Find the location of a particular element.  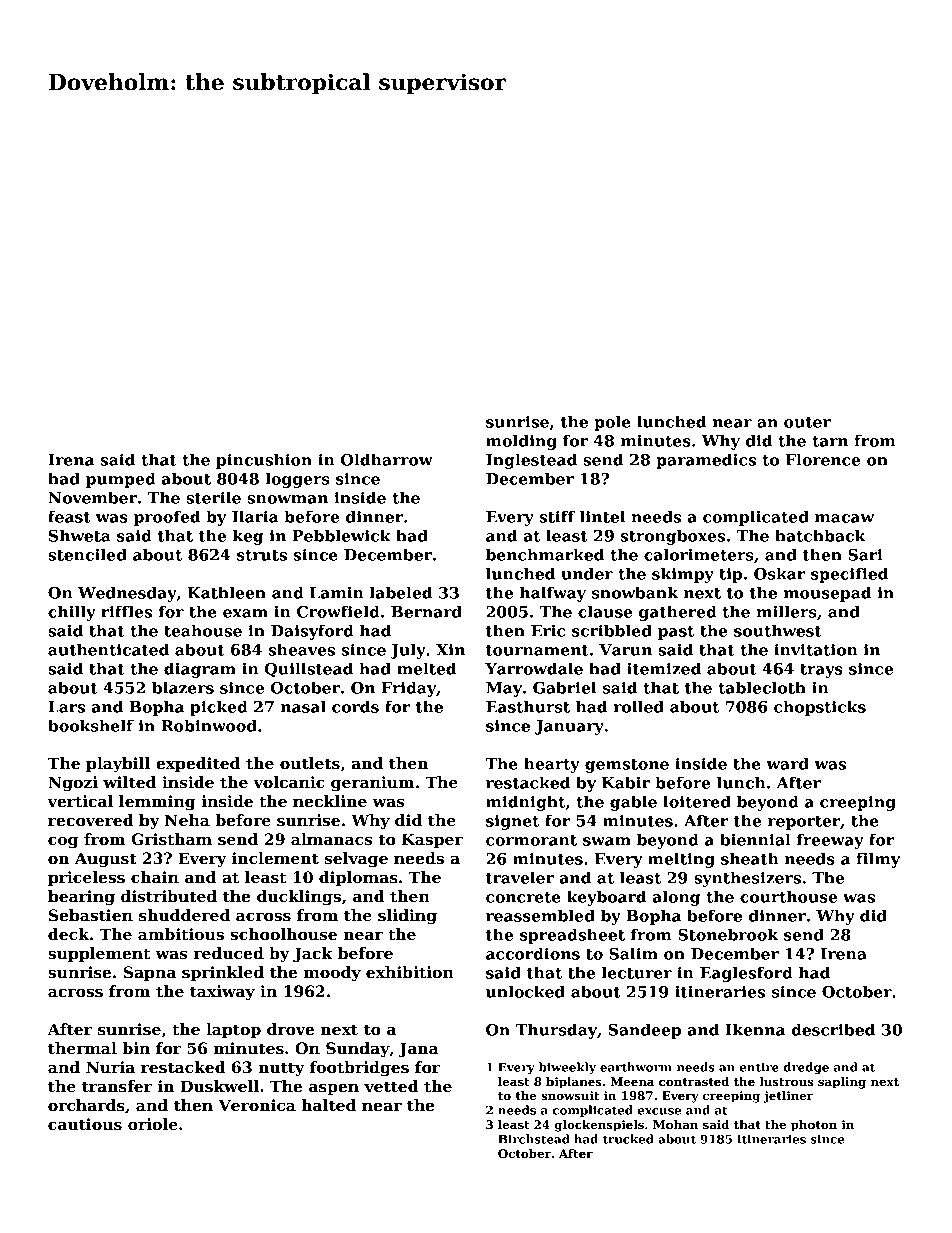

outer is located at coordinates (807, 422).
